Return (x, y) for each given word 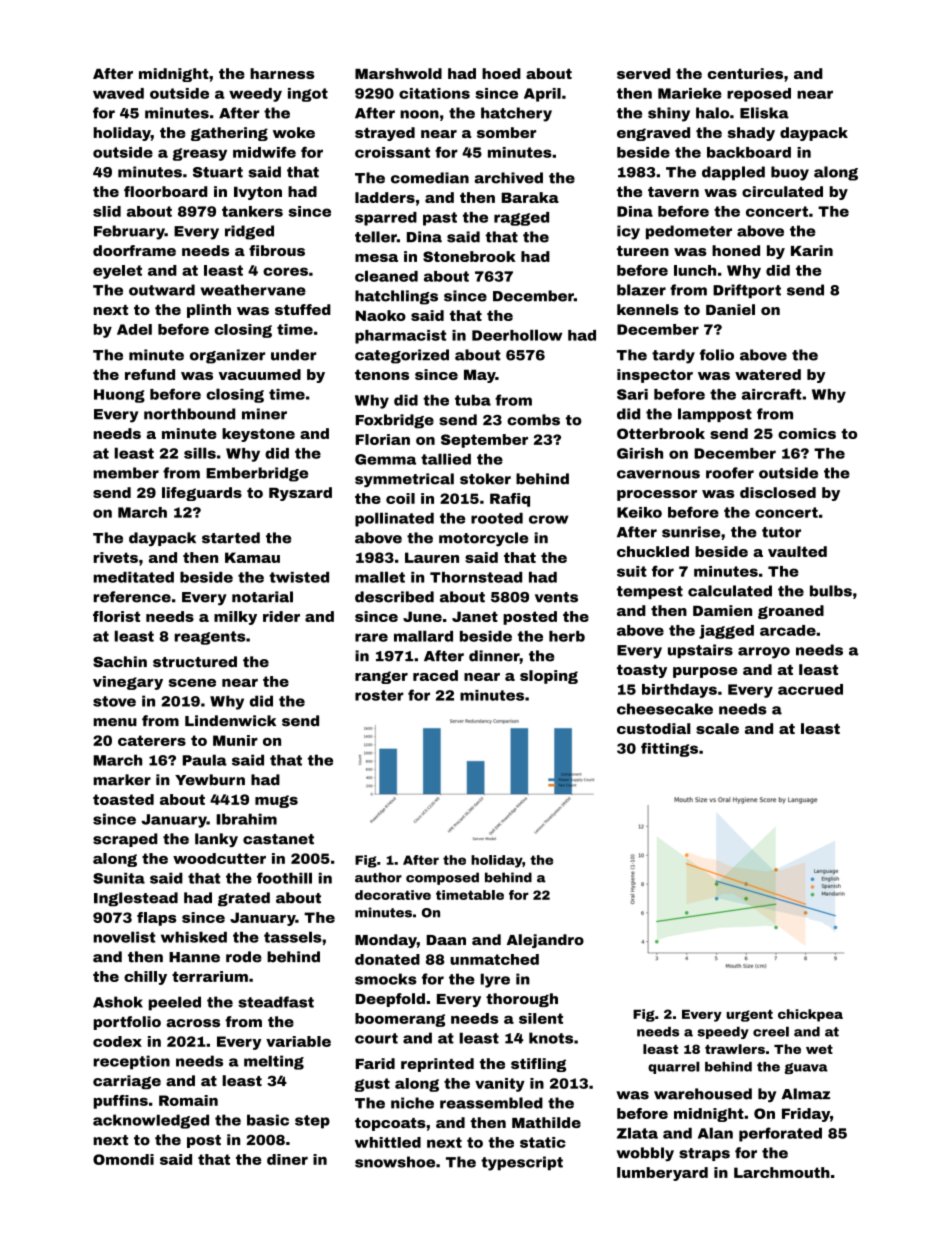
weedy (255, 95)
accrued (810, 689)
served (643, 73)
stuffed (303, 309)
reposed (759, 95)
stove (114, 701)
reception (132, 1062)
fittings (669, 750)
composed (442, 878)
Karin (812, 250)
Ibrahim (246, 819)
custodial (654, 728)
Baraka (530, 197)
